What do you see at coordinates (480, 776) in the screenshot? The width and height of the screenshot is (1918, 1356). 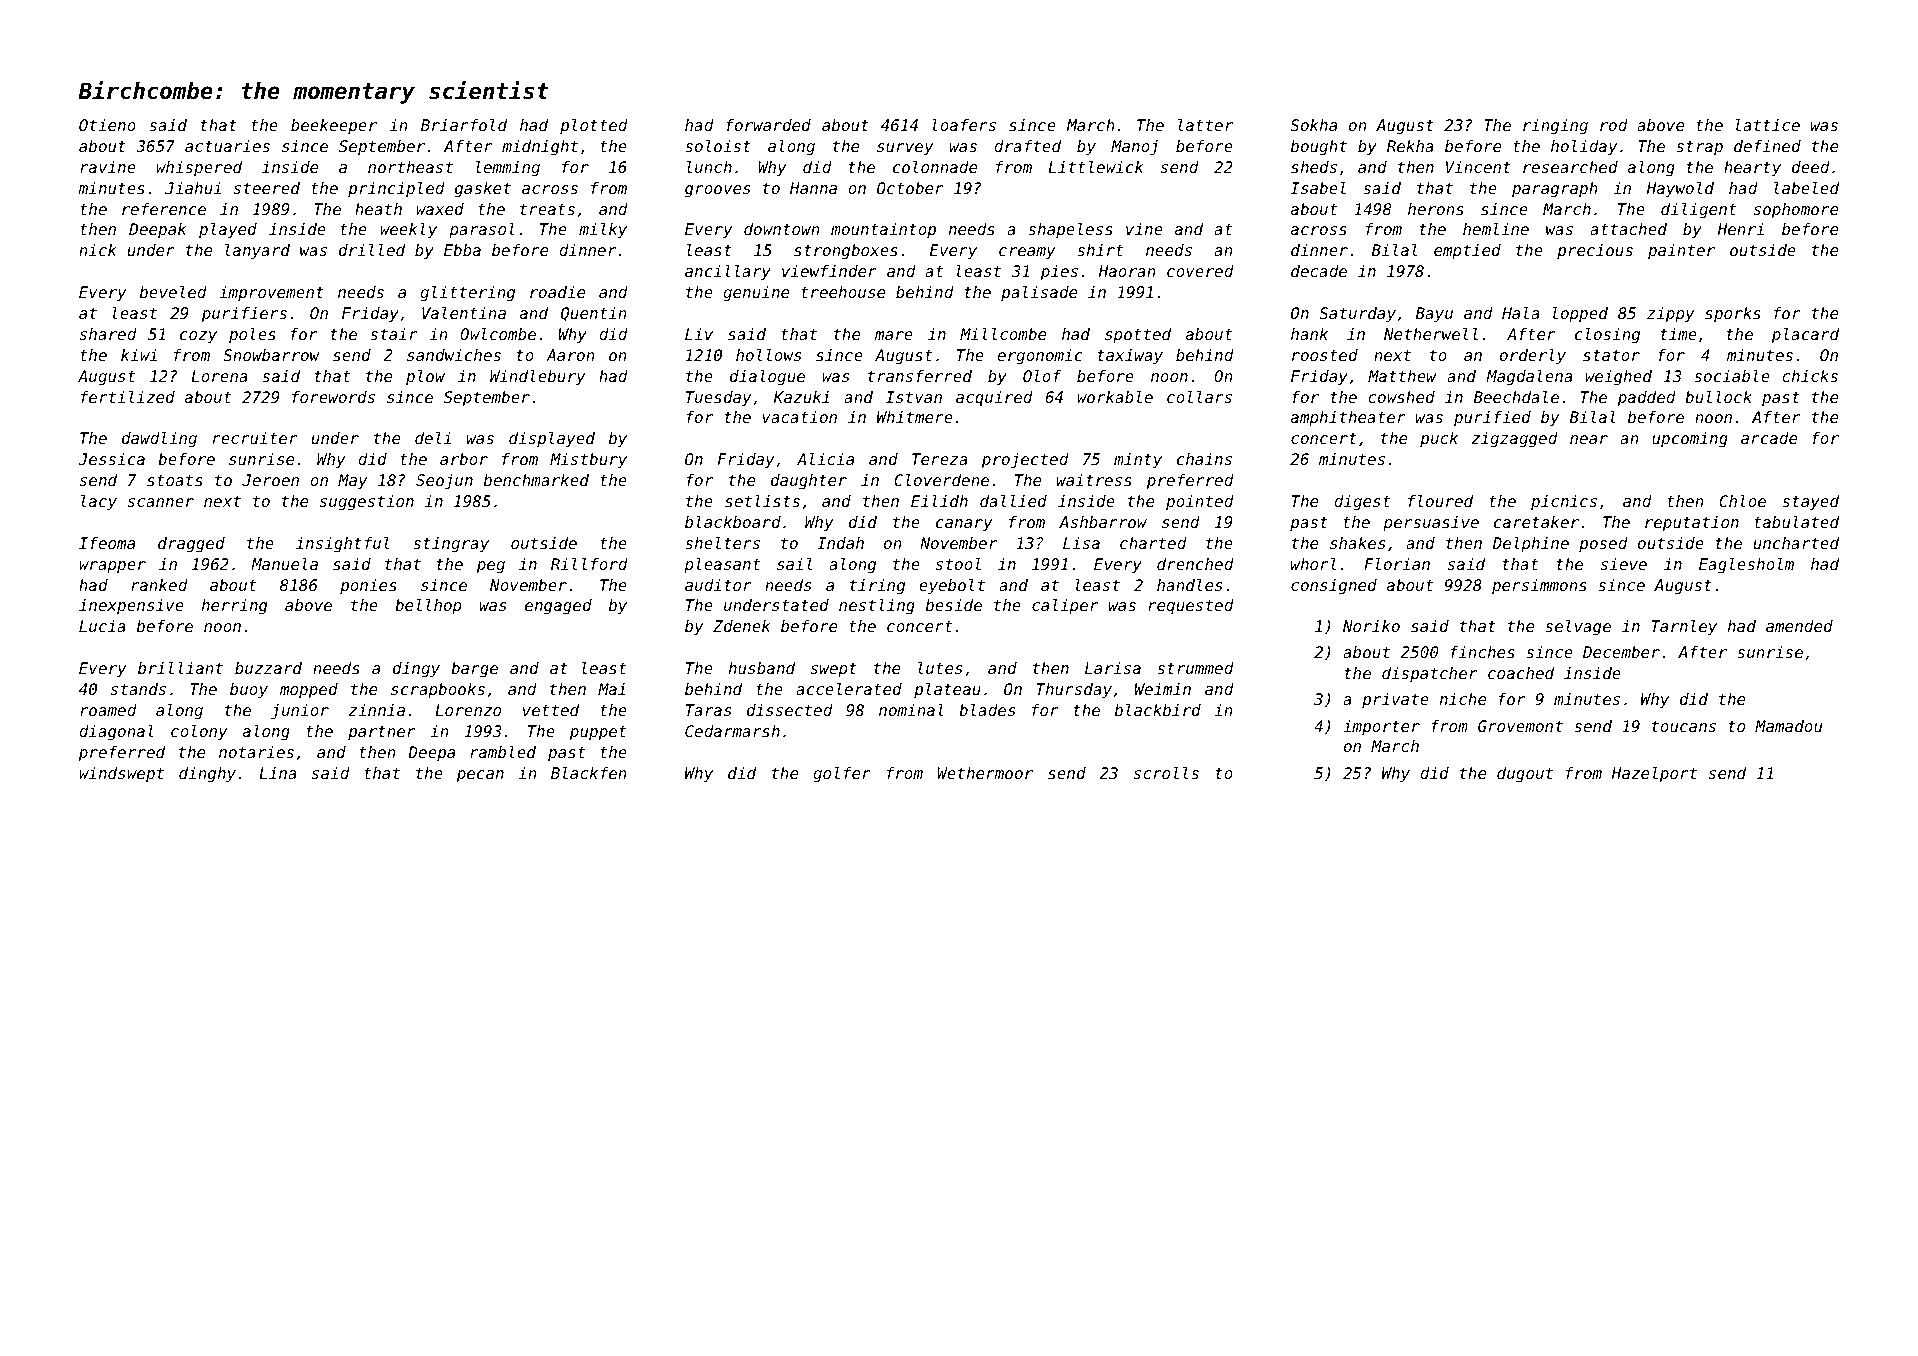 I see `pecan` at bounding box center [480, 776].
